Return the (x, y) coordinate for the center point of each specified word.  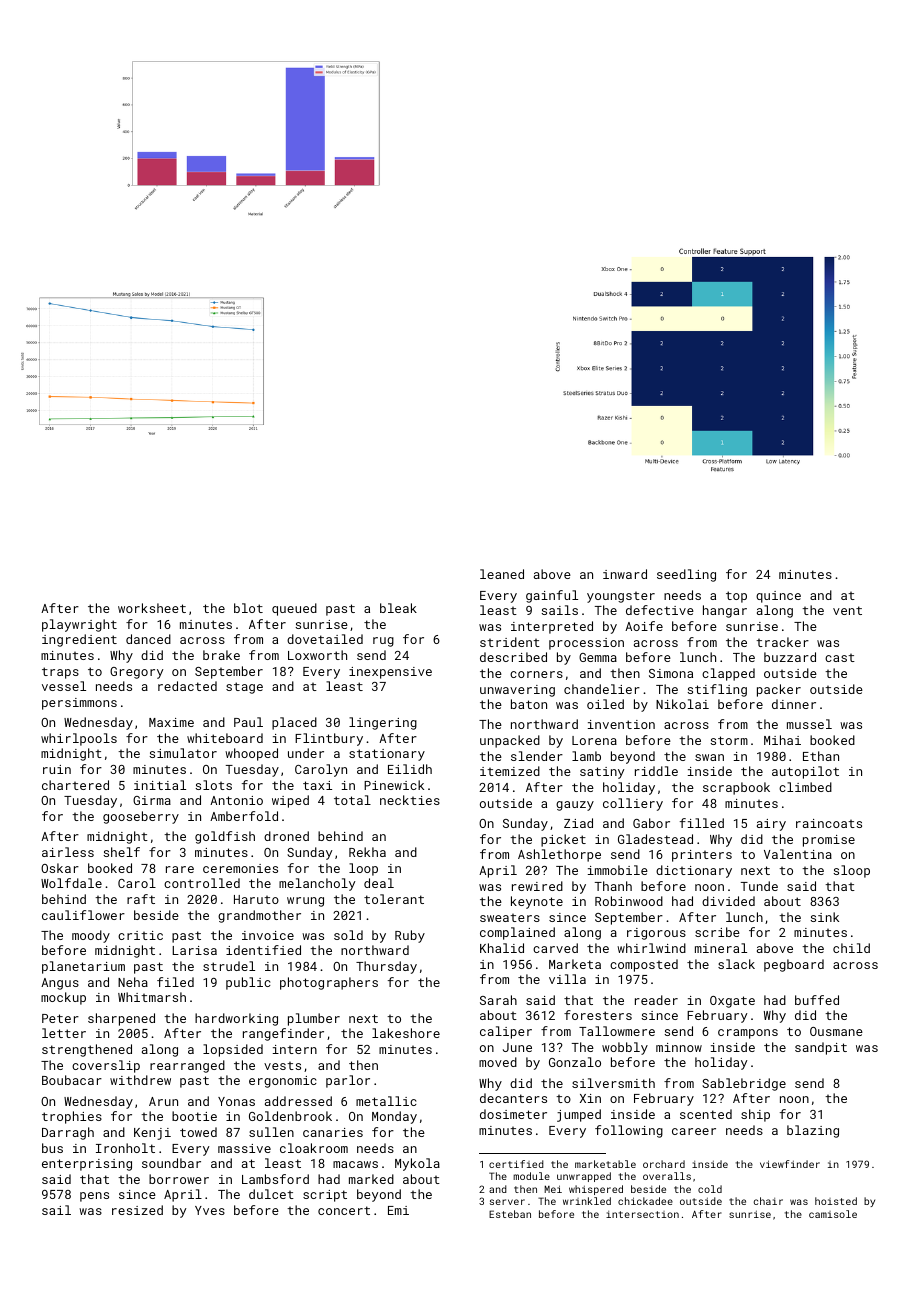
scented (706, 1114)
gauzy (575, 806)
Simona (671, 673)
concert (344, 1210)
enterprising (87, 1165)
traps (60, 673)
